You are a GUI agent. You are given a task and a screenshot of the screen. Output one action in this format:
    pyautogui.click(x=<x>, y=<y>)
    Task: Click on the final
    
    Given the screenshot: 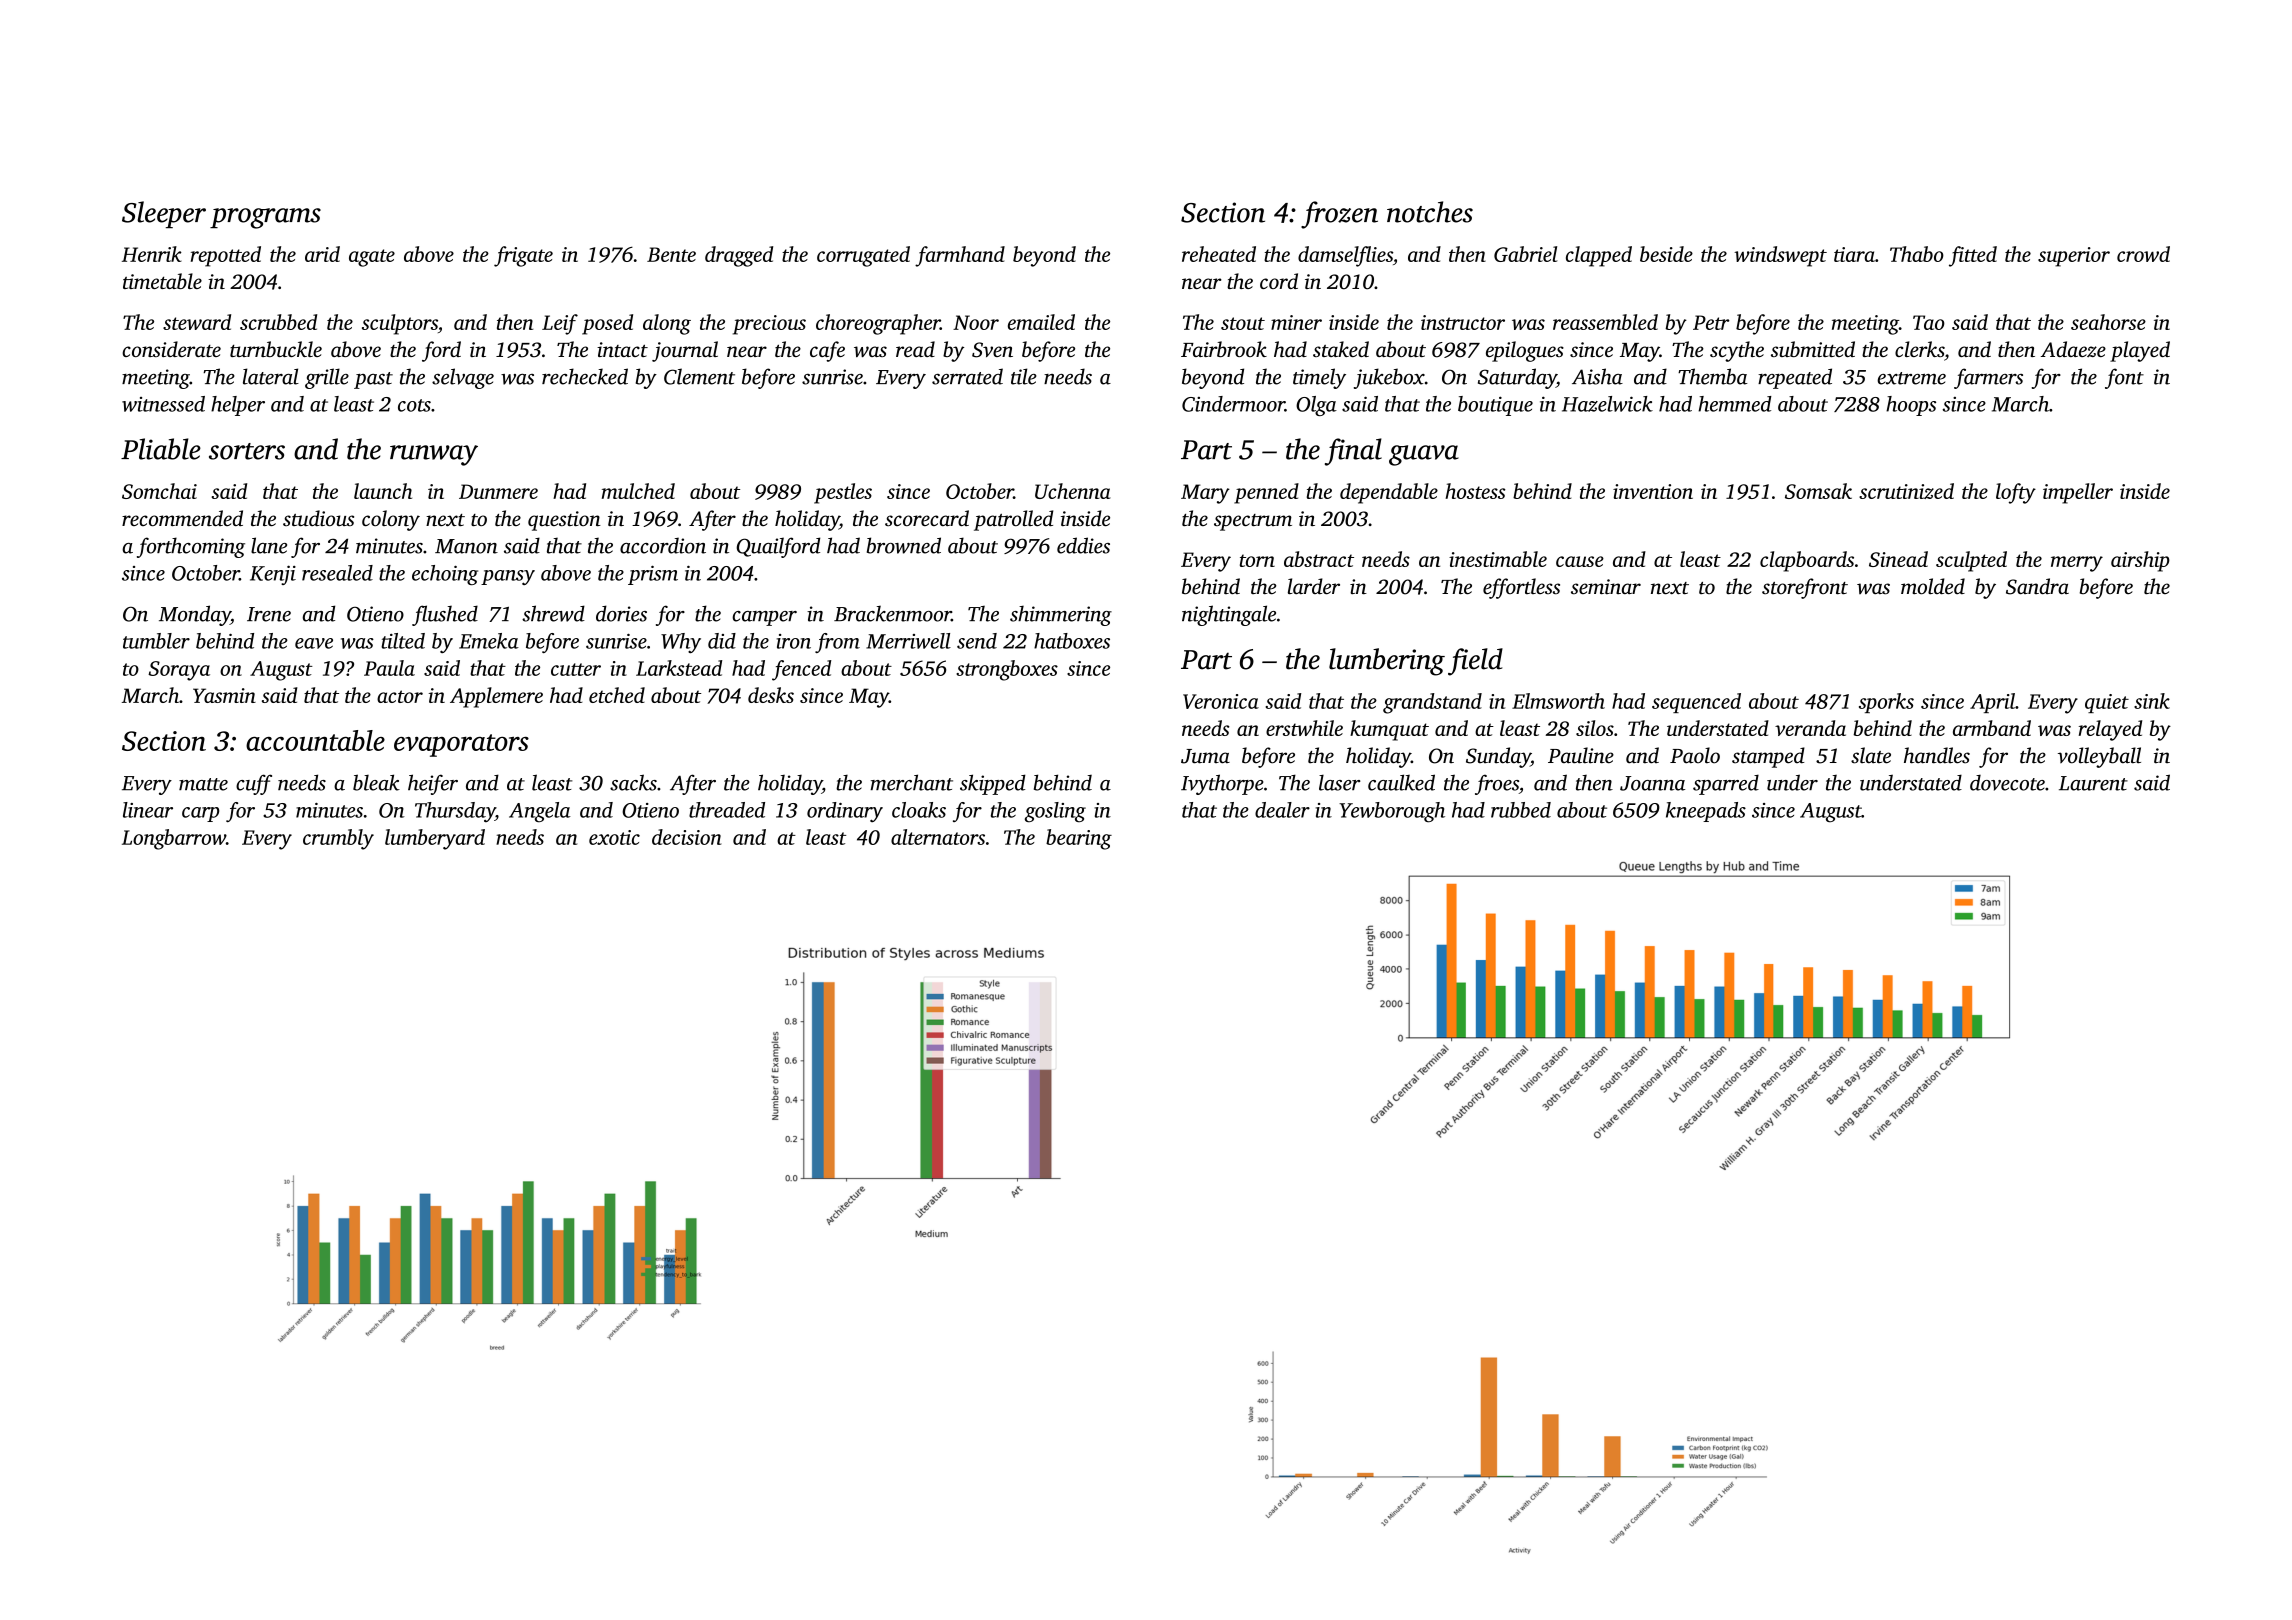 What is the action you would take?
    pyautogui.click(x=1353, y=452)
